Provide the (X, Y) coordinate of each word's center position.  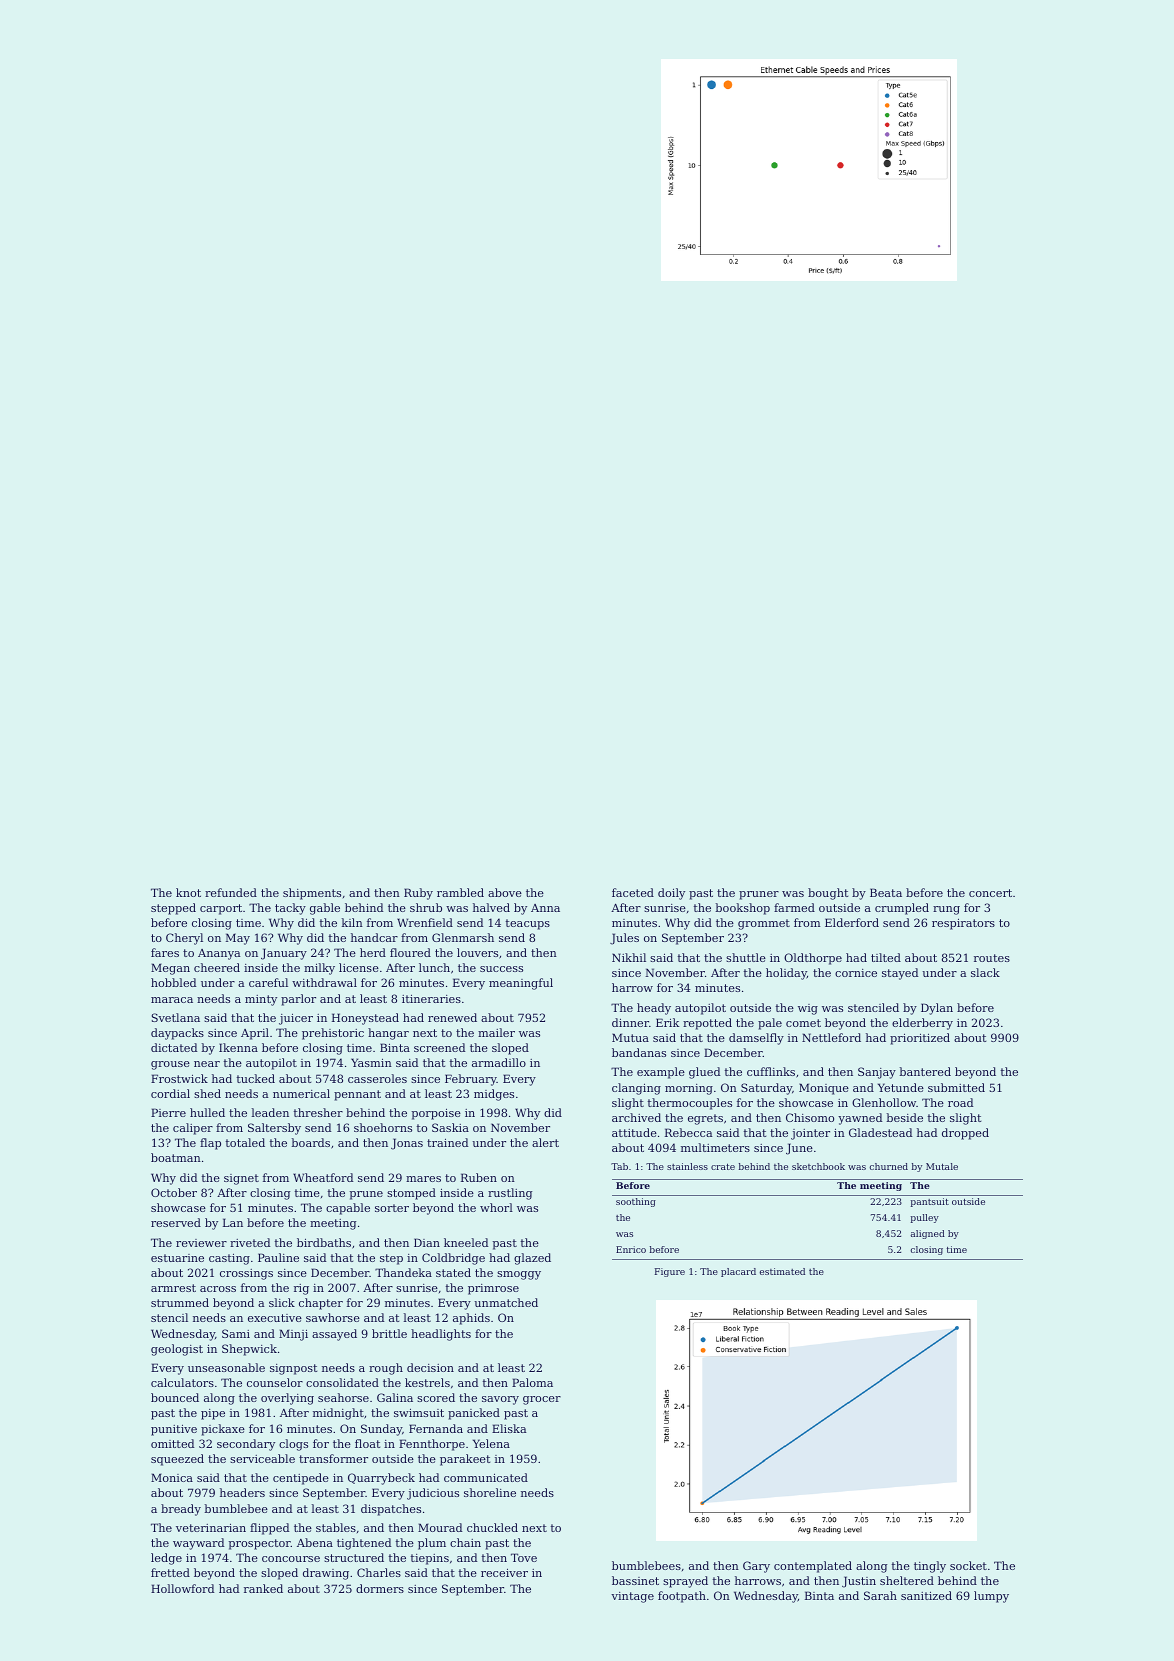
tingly (930, 1567)
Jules (624, 939)
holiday (786, 974)
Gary (756, 1567)
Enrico (631, 1249)
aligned (928, 1234)
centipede (301, 1479)
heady (654, 1009)
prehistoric (333, 1034)
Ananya (219, 954)
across (218, 1289)
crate (723, 1166)
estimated (782, 1271)
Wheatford (323, 1177)
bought (828, 894)
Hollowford (182, 1588)
